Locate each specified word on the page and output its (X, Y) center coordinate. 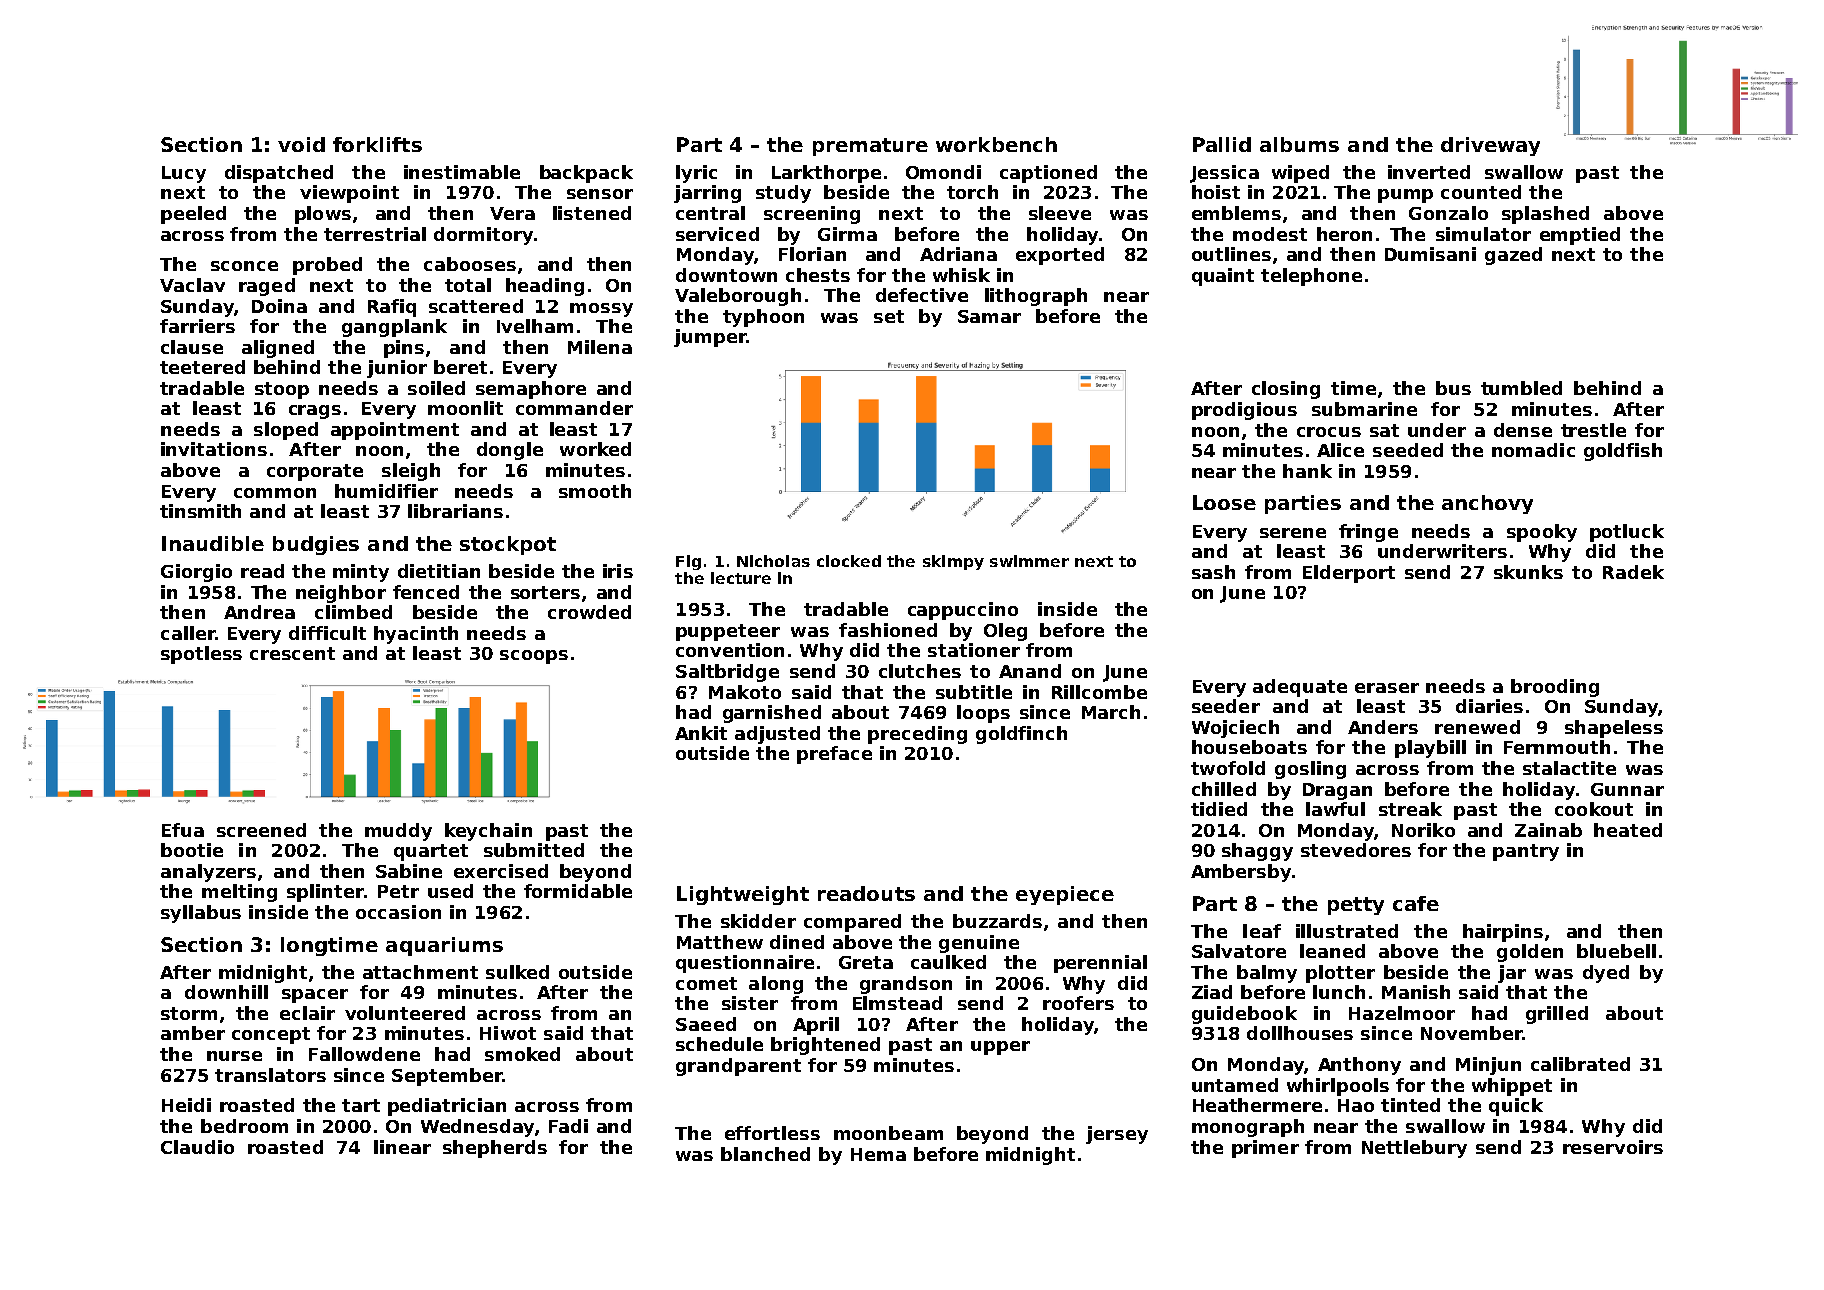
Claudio (197, 1147)
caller (188, 633)
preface (834, 755)
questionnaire (745, 964)
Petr (398, 891)
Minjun (1488, 1066)
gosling (1310, 770)
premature (870, 147)
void (301, 144)
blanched (765, 1154)
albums (1299, 144)
